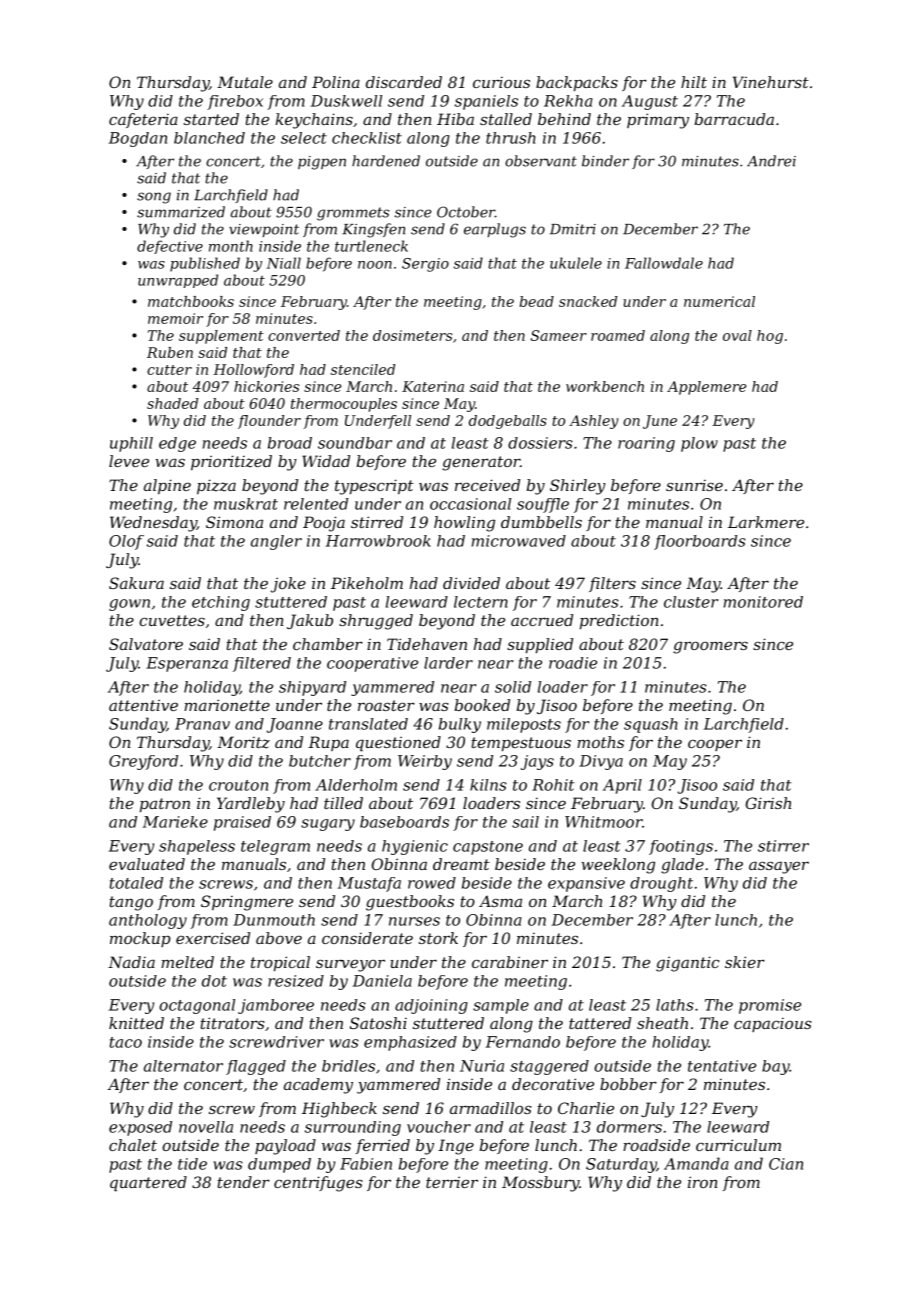  What do you see at coordinates (129, 461) in the page?
I see `levee` at bounding box center [129, 461].
